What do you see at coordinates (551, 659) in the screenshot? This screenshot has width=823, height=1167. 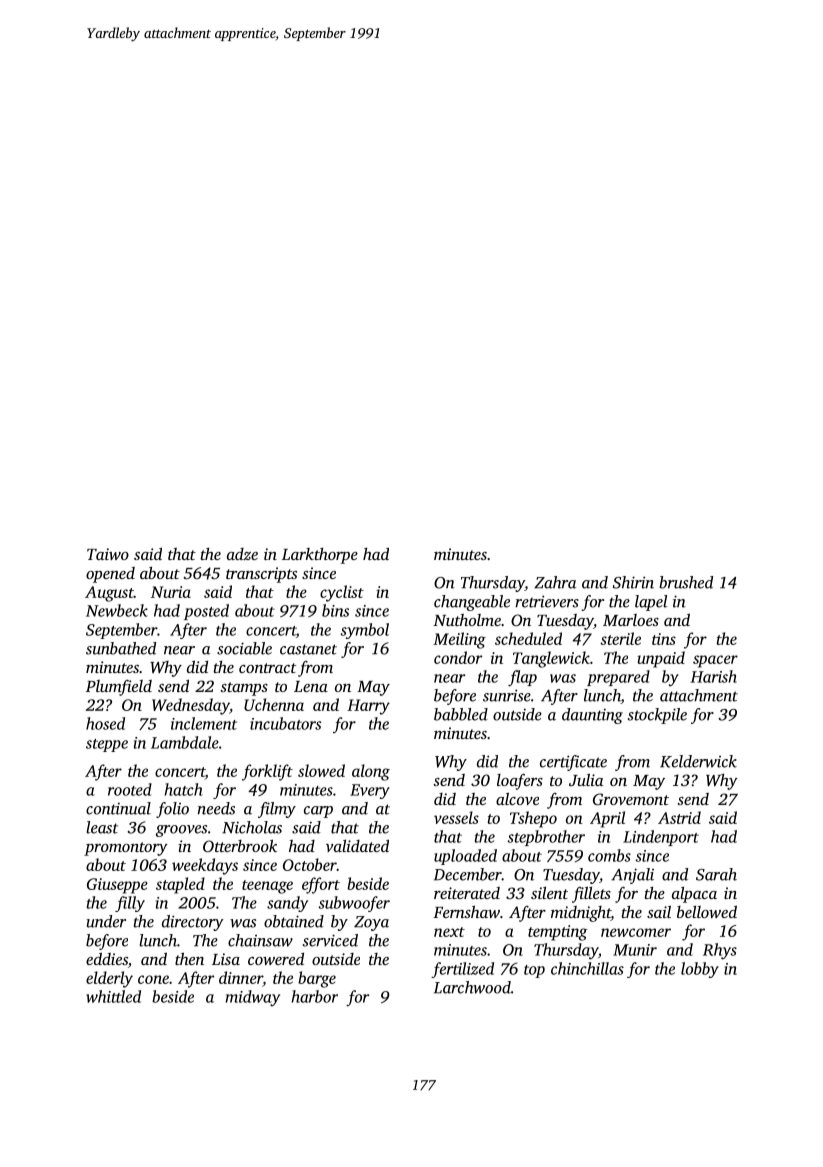 I see `Tanglewick` at bounding box center [551, 659].
